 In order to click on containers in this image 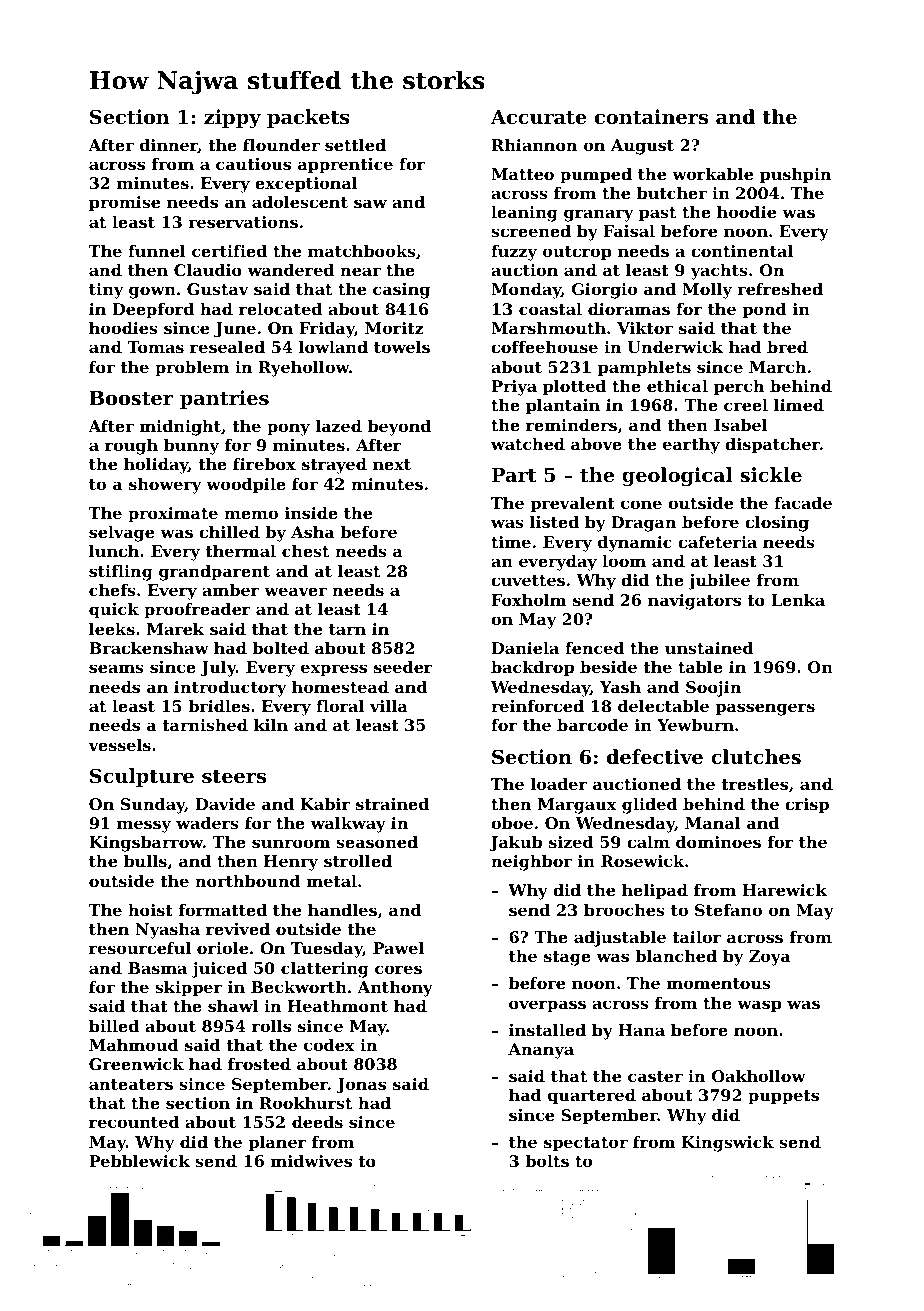, I will do `click(651, 117)`.
